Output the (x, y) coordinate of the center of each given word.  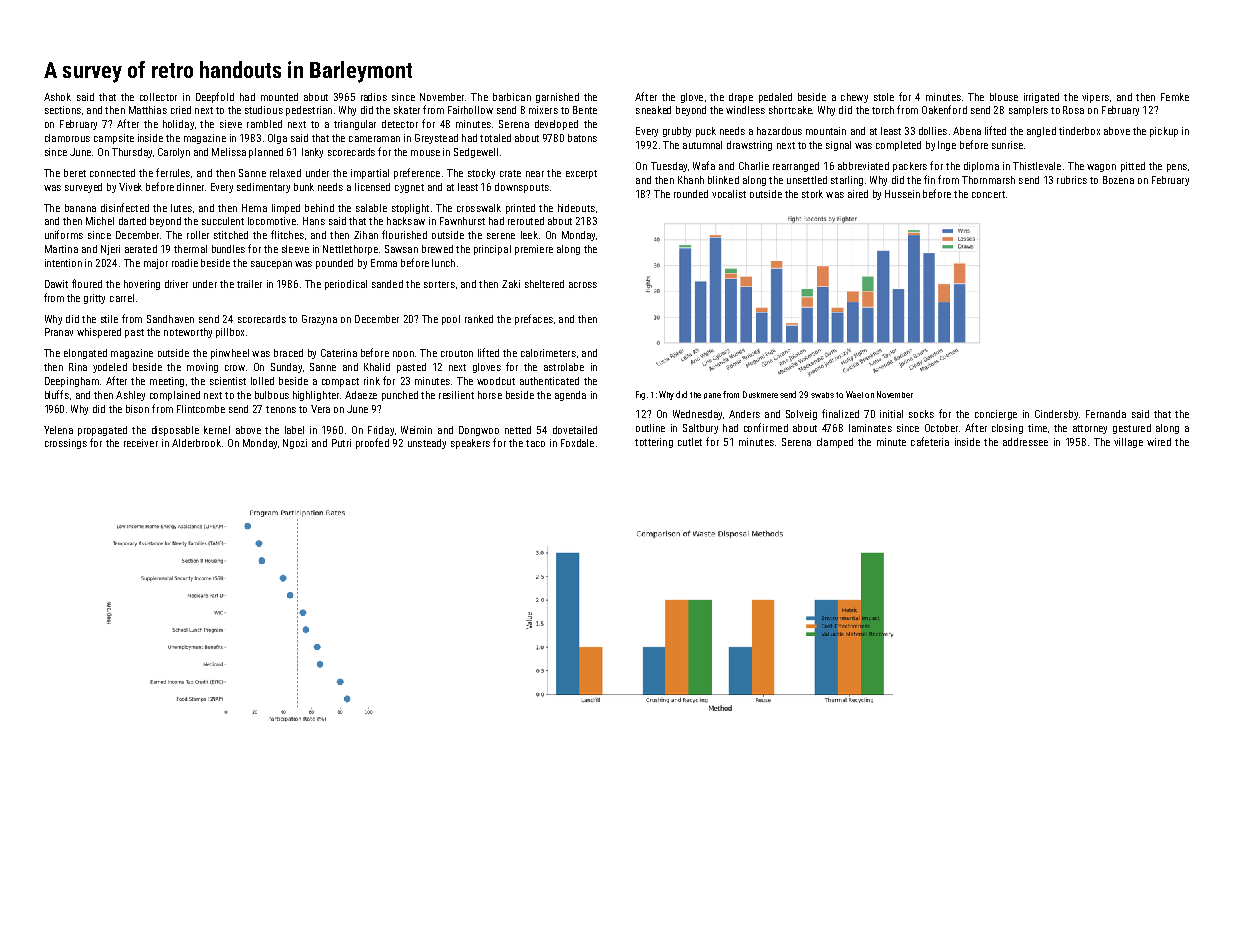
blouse (1004, 97)
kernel (217, 430)
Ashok (57, 97)
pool (451, 320)
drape (741, 98)
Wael (854, 394)
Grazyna (319, 320)
